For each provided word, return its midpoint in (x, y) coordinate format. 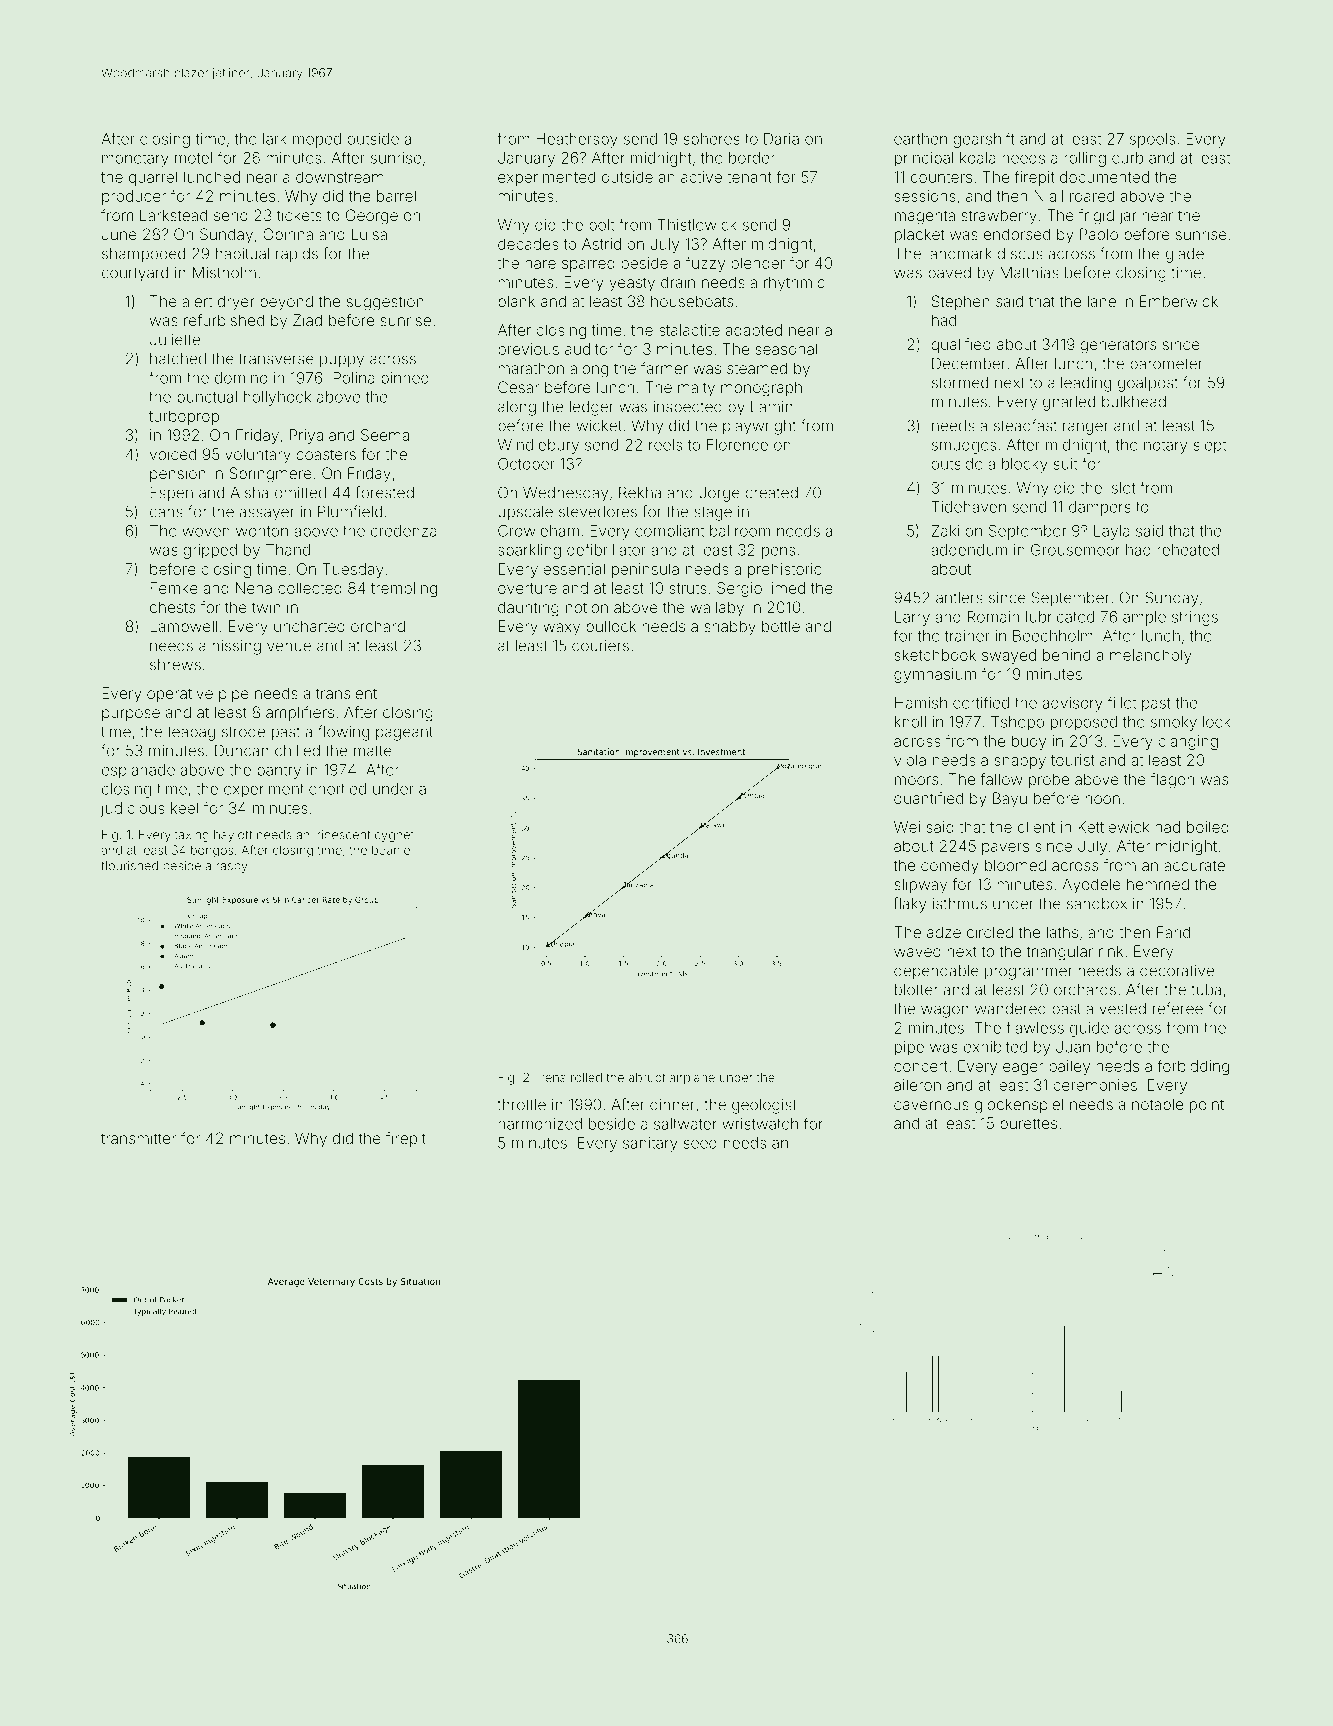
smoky (1174, 723)
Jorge (719, 494)
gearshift (984, 140)
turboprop (184, 417)
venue (289, 647)
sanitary (650, 1144)
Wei (907, 827)
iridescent (342, 835)
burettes (1028, 1123)
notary (1165, 447)
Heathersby (577, 140)
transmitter (138, 1138)
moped (317, 140)
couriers (600, 646)
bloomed (1015, 865)
